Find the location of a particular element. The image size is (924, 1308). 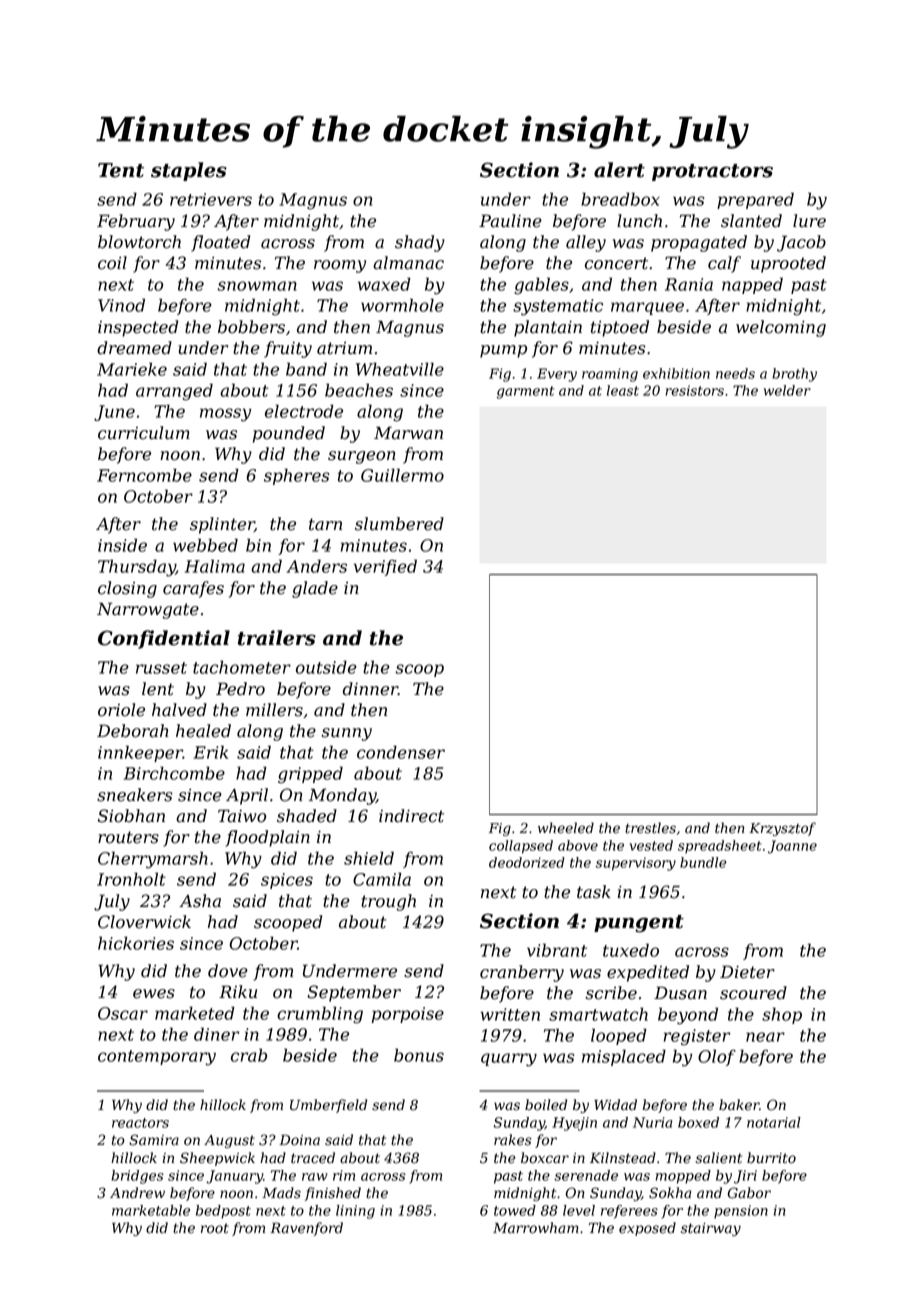

Pauline is located at coordinates (510, 221).
